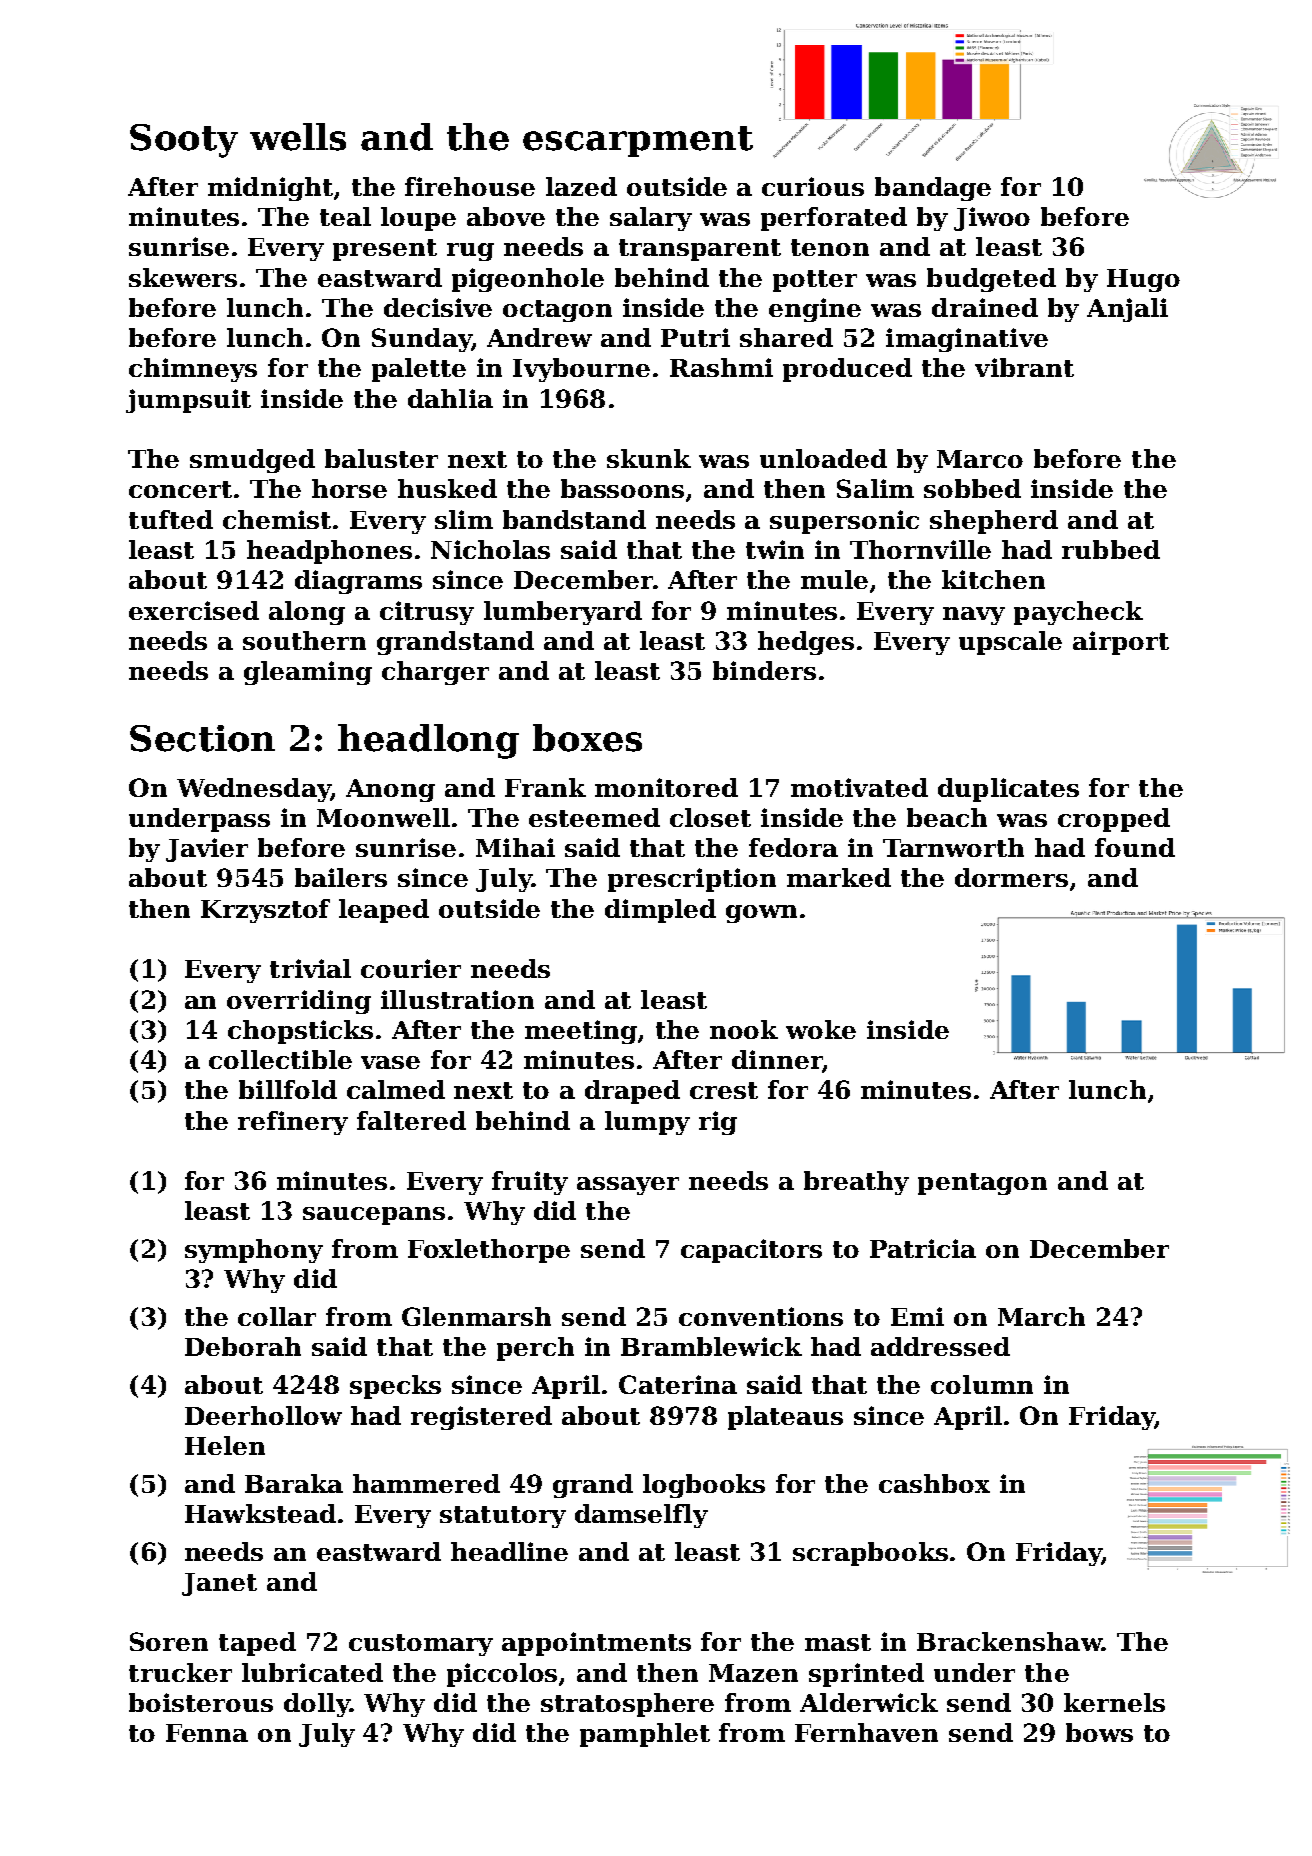 The height and width of the image is (1856, 1312). What do you see at coordinates (207, 1733) in the image?
I see `Fenna` at bounding box center [207, 1733].
